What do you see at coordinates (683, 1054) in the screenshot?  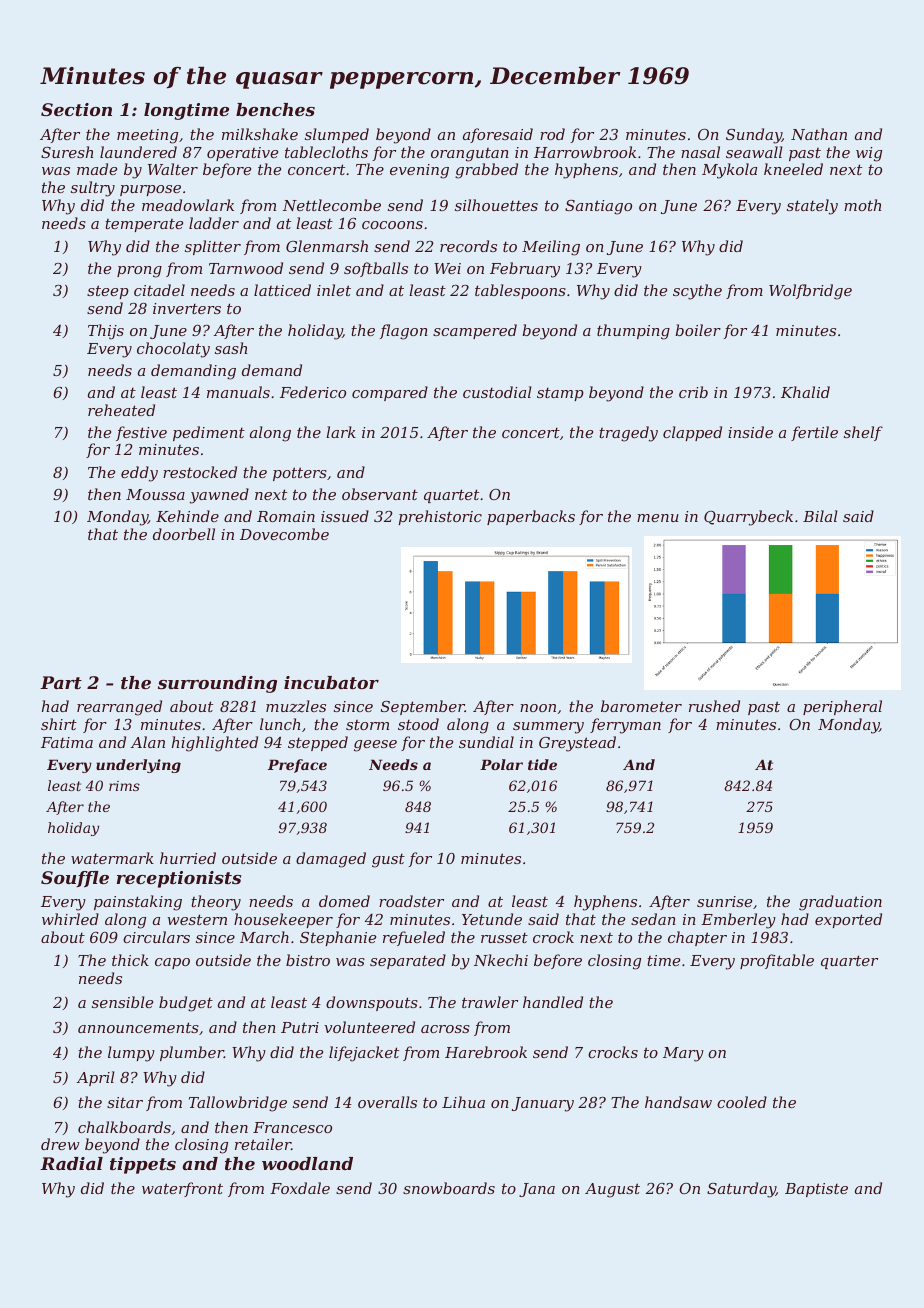 I see `Mary` at bounding box center [683, 1054].
